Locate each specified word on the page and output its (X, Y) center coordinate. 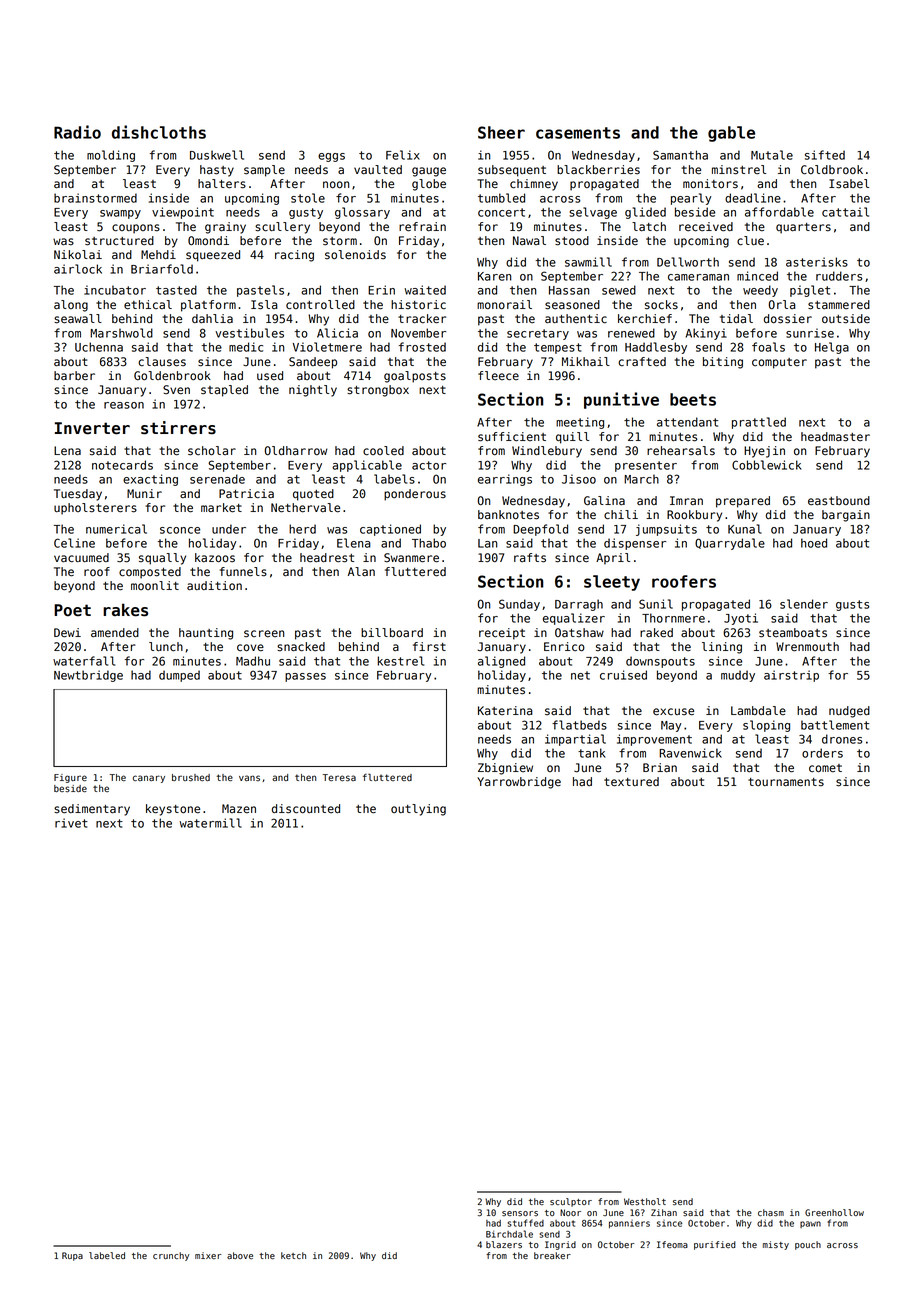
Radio (77, 132)
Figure (70, 778)
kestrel (400, 661)
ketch (293, 1255)
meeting (580, 423)
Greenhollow (834, 1212)
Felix (403, 155)
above (240, 1255)
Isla (264, 305)
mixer (208, 1255)
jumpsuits (666, 530)
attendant (687, 422)
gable (731, 134)
